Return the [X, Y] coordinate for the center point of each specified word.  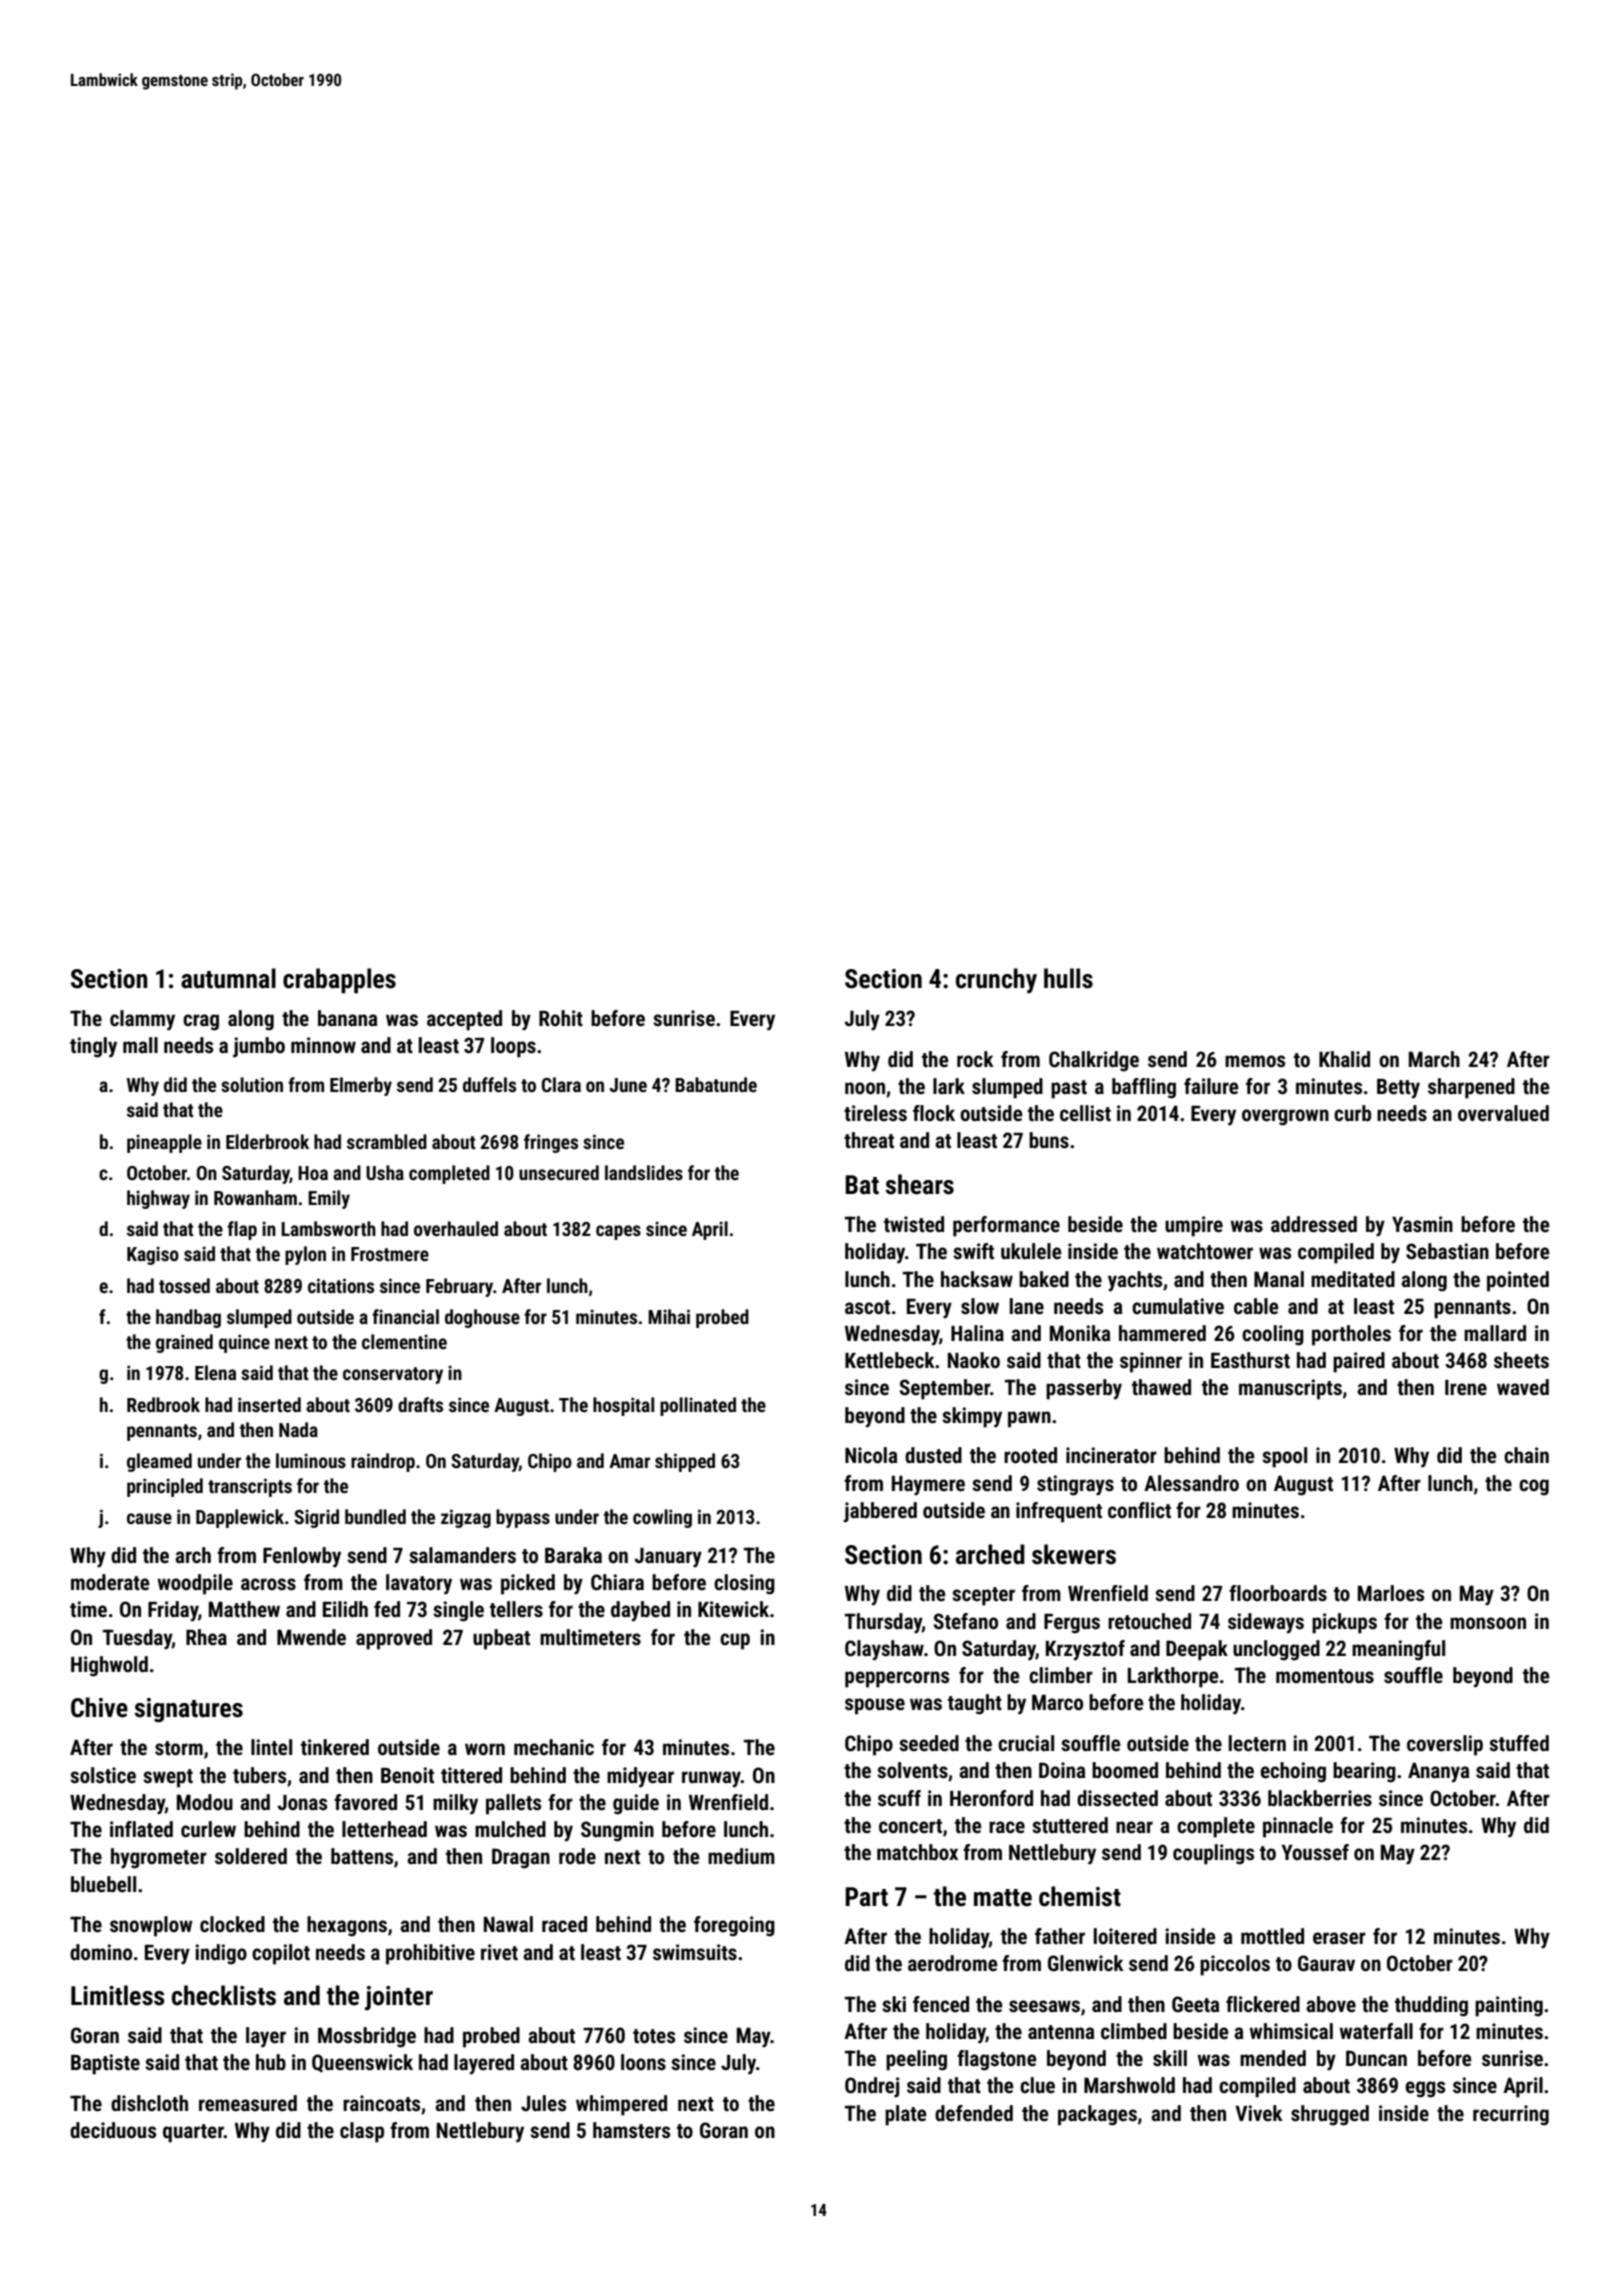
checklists [224, 1995]
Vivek [1259, 2113]
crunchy [996, 981]
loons [643, 2062]
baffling [1144, 1088]
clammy [142, 1020]
